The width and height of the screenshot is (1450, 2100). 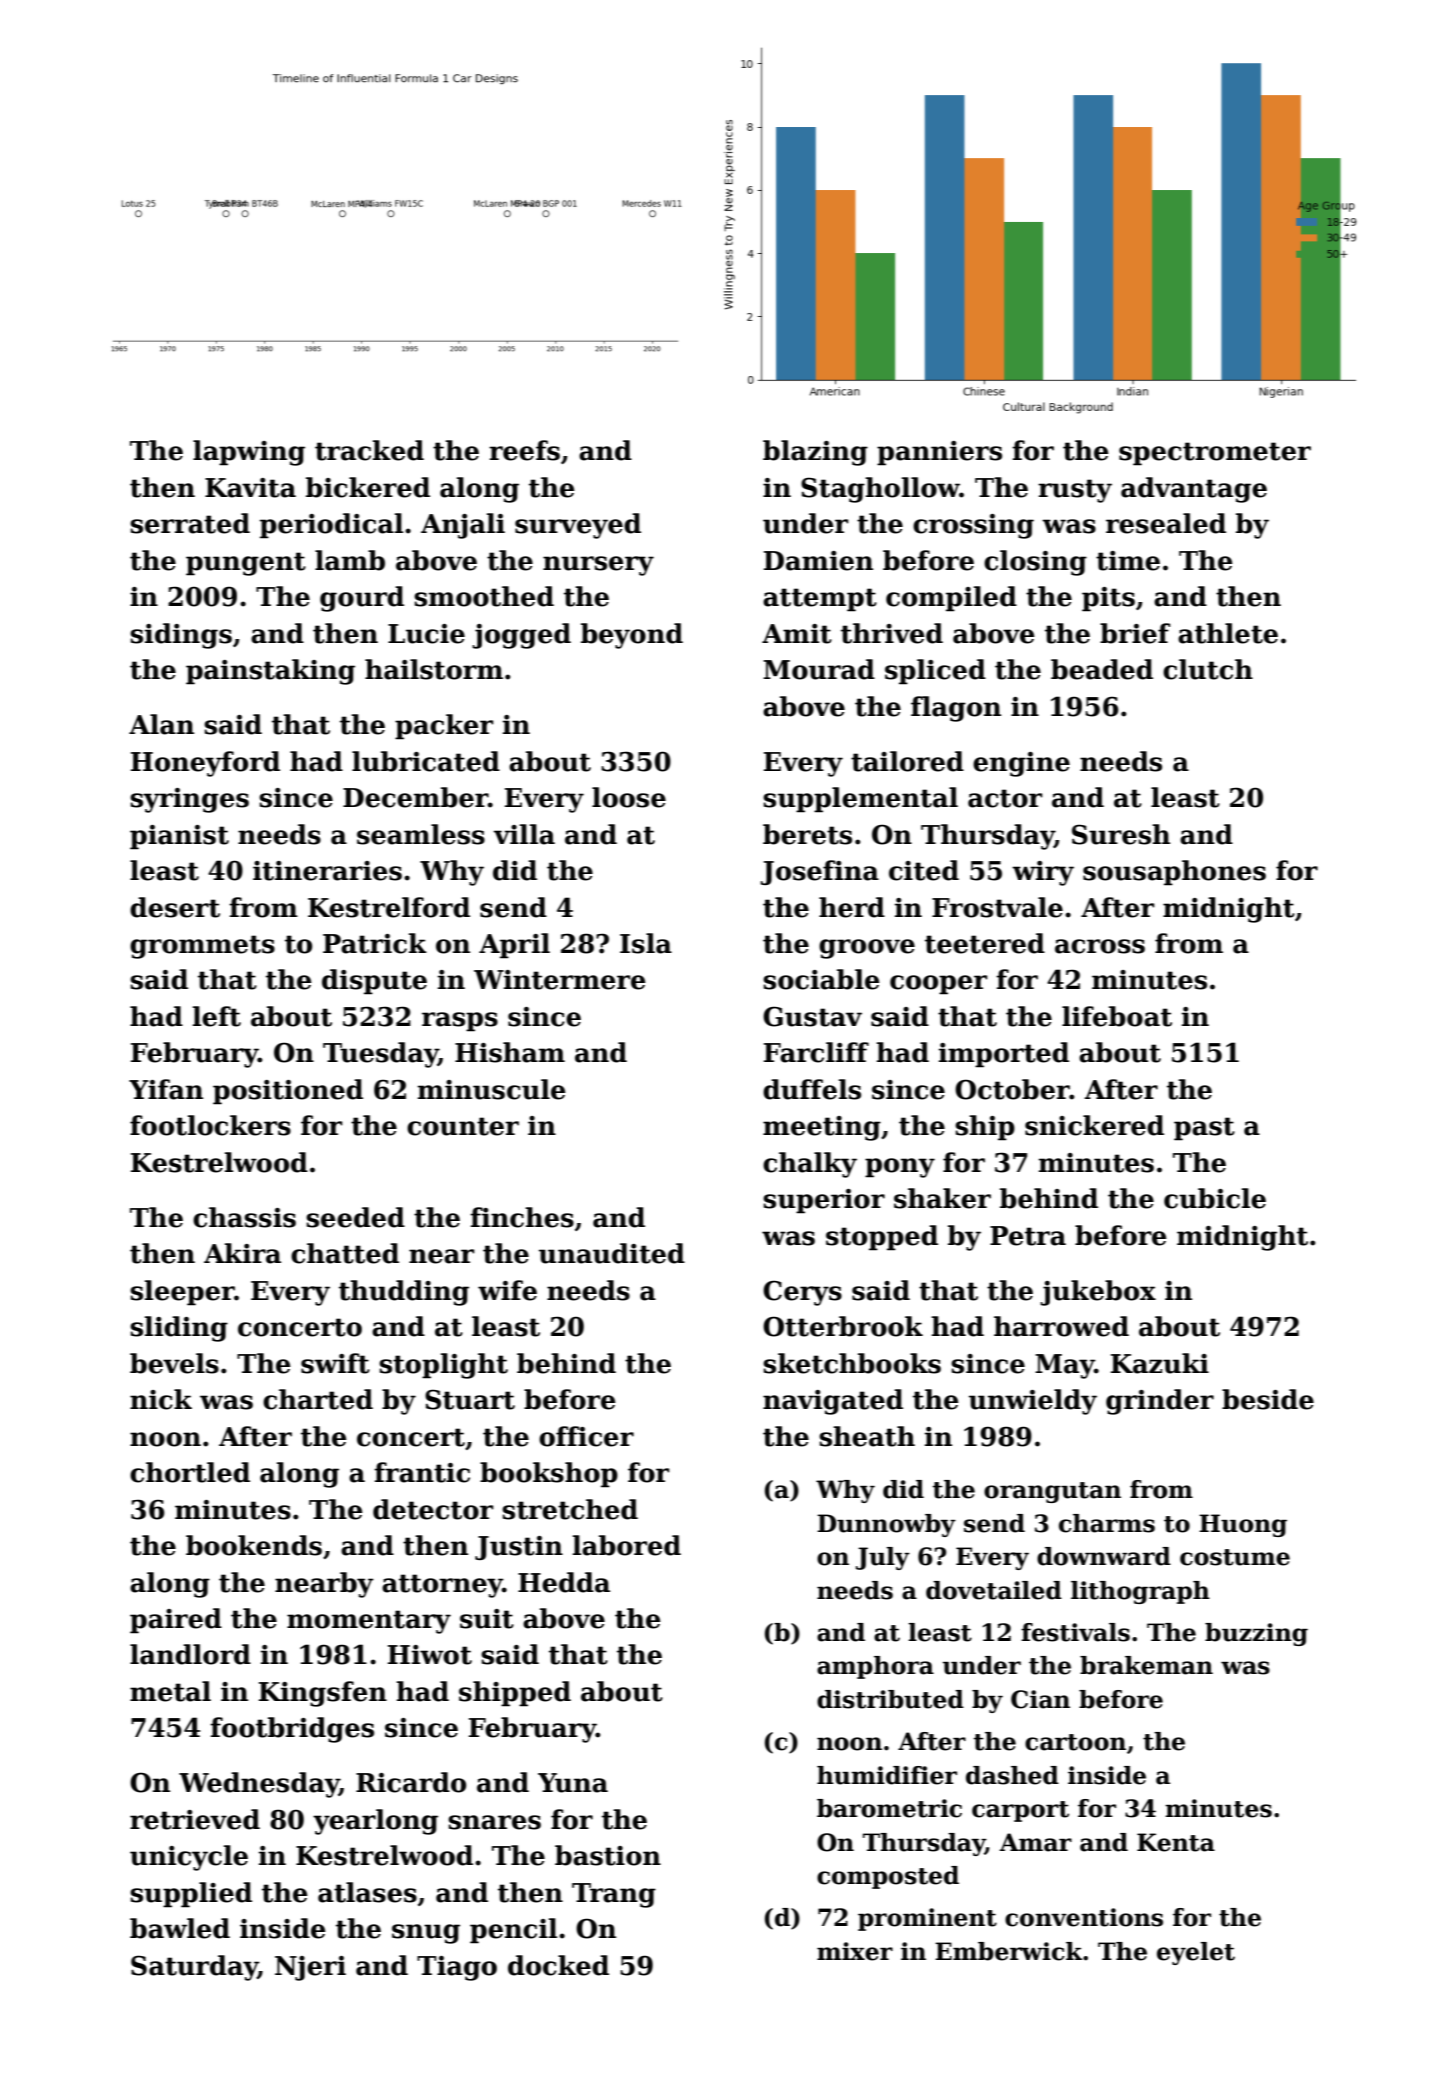 What do you see at coordinates (578, 526) in the screenshot?
I see `surveyed` at bounding box center [578, 526].
